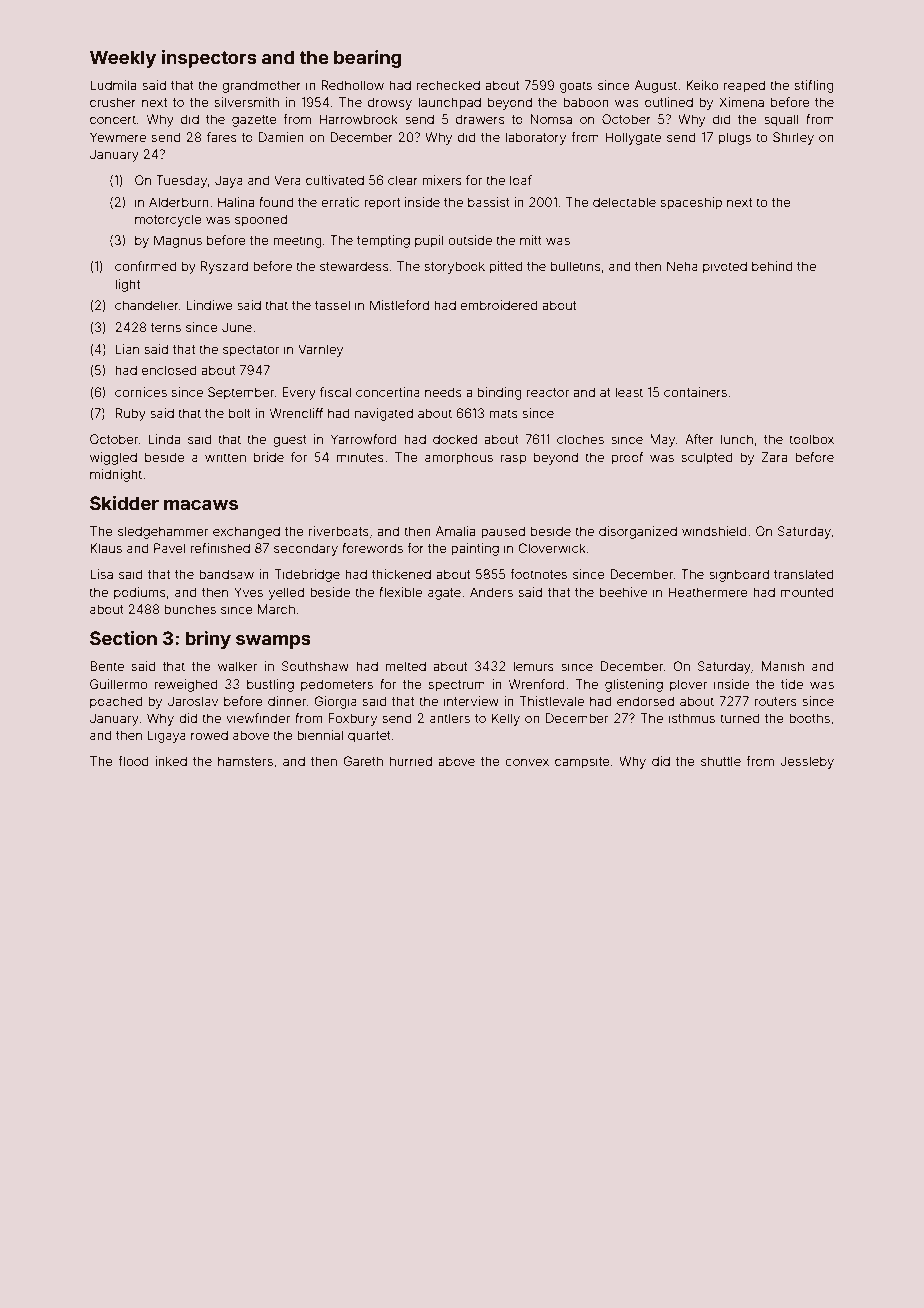  I want to click on grandmother, so click(261, 86).
